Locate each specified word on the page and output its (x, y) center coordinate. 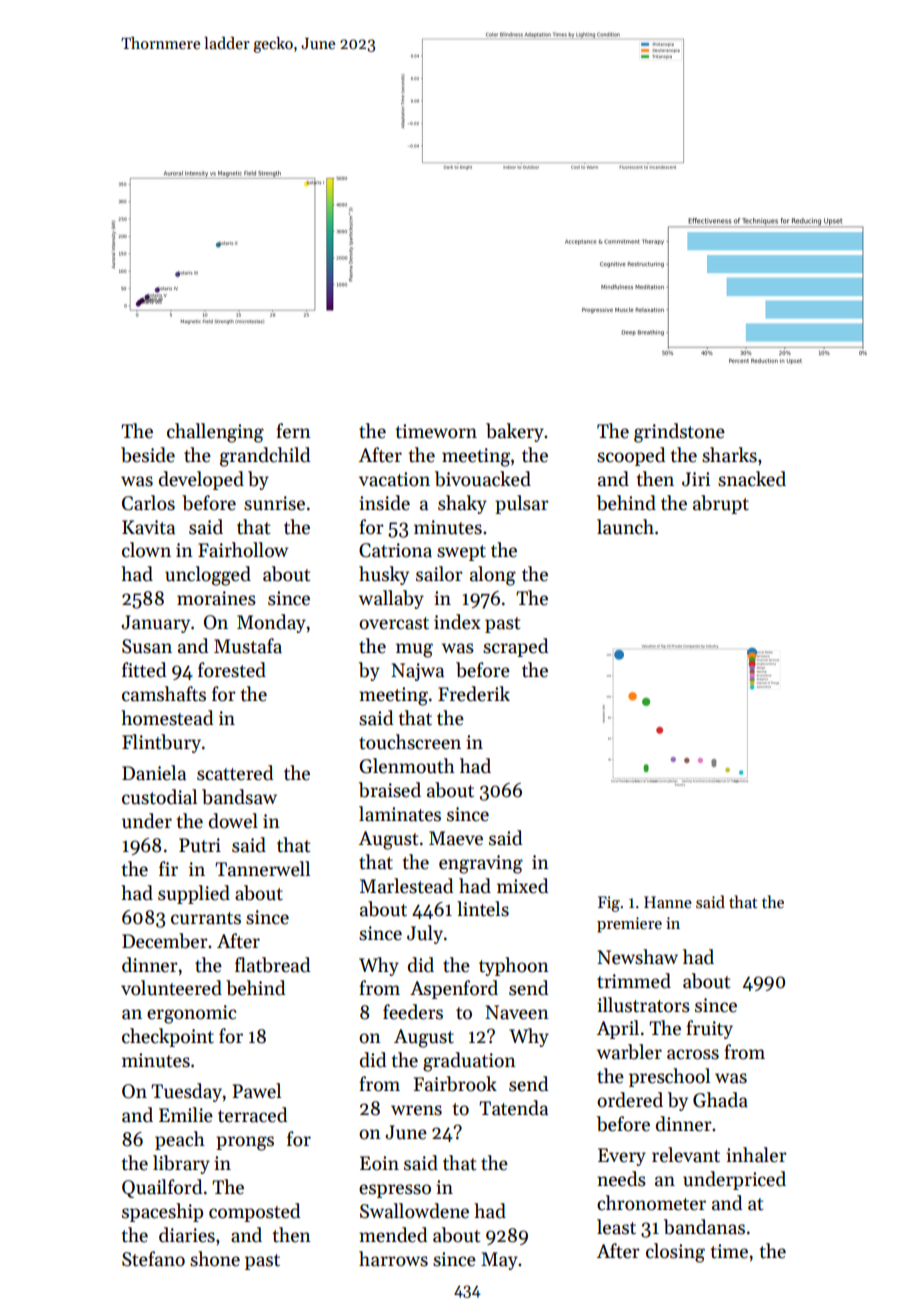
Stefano (153, 1259)
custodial (159, 797)
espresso (395, 1191)
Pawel (256, 1091)
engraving (481, 864)
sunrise (274, 503)
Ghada (720, 1100)
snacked (752, 479)
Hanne (668, 902)
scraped (515, 647)
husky (384, 575)
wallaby (391, 599)
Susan (147, 646)
